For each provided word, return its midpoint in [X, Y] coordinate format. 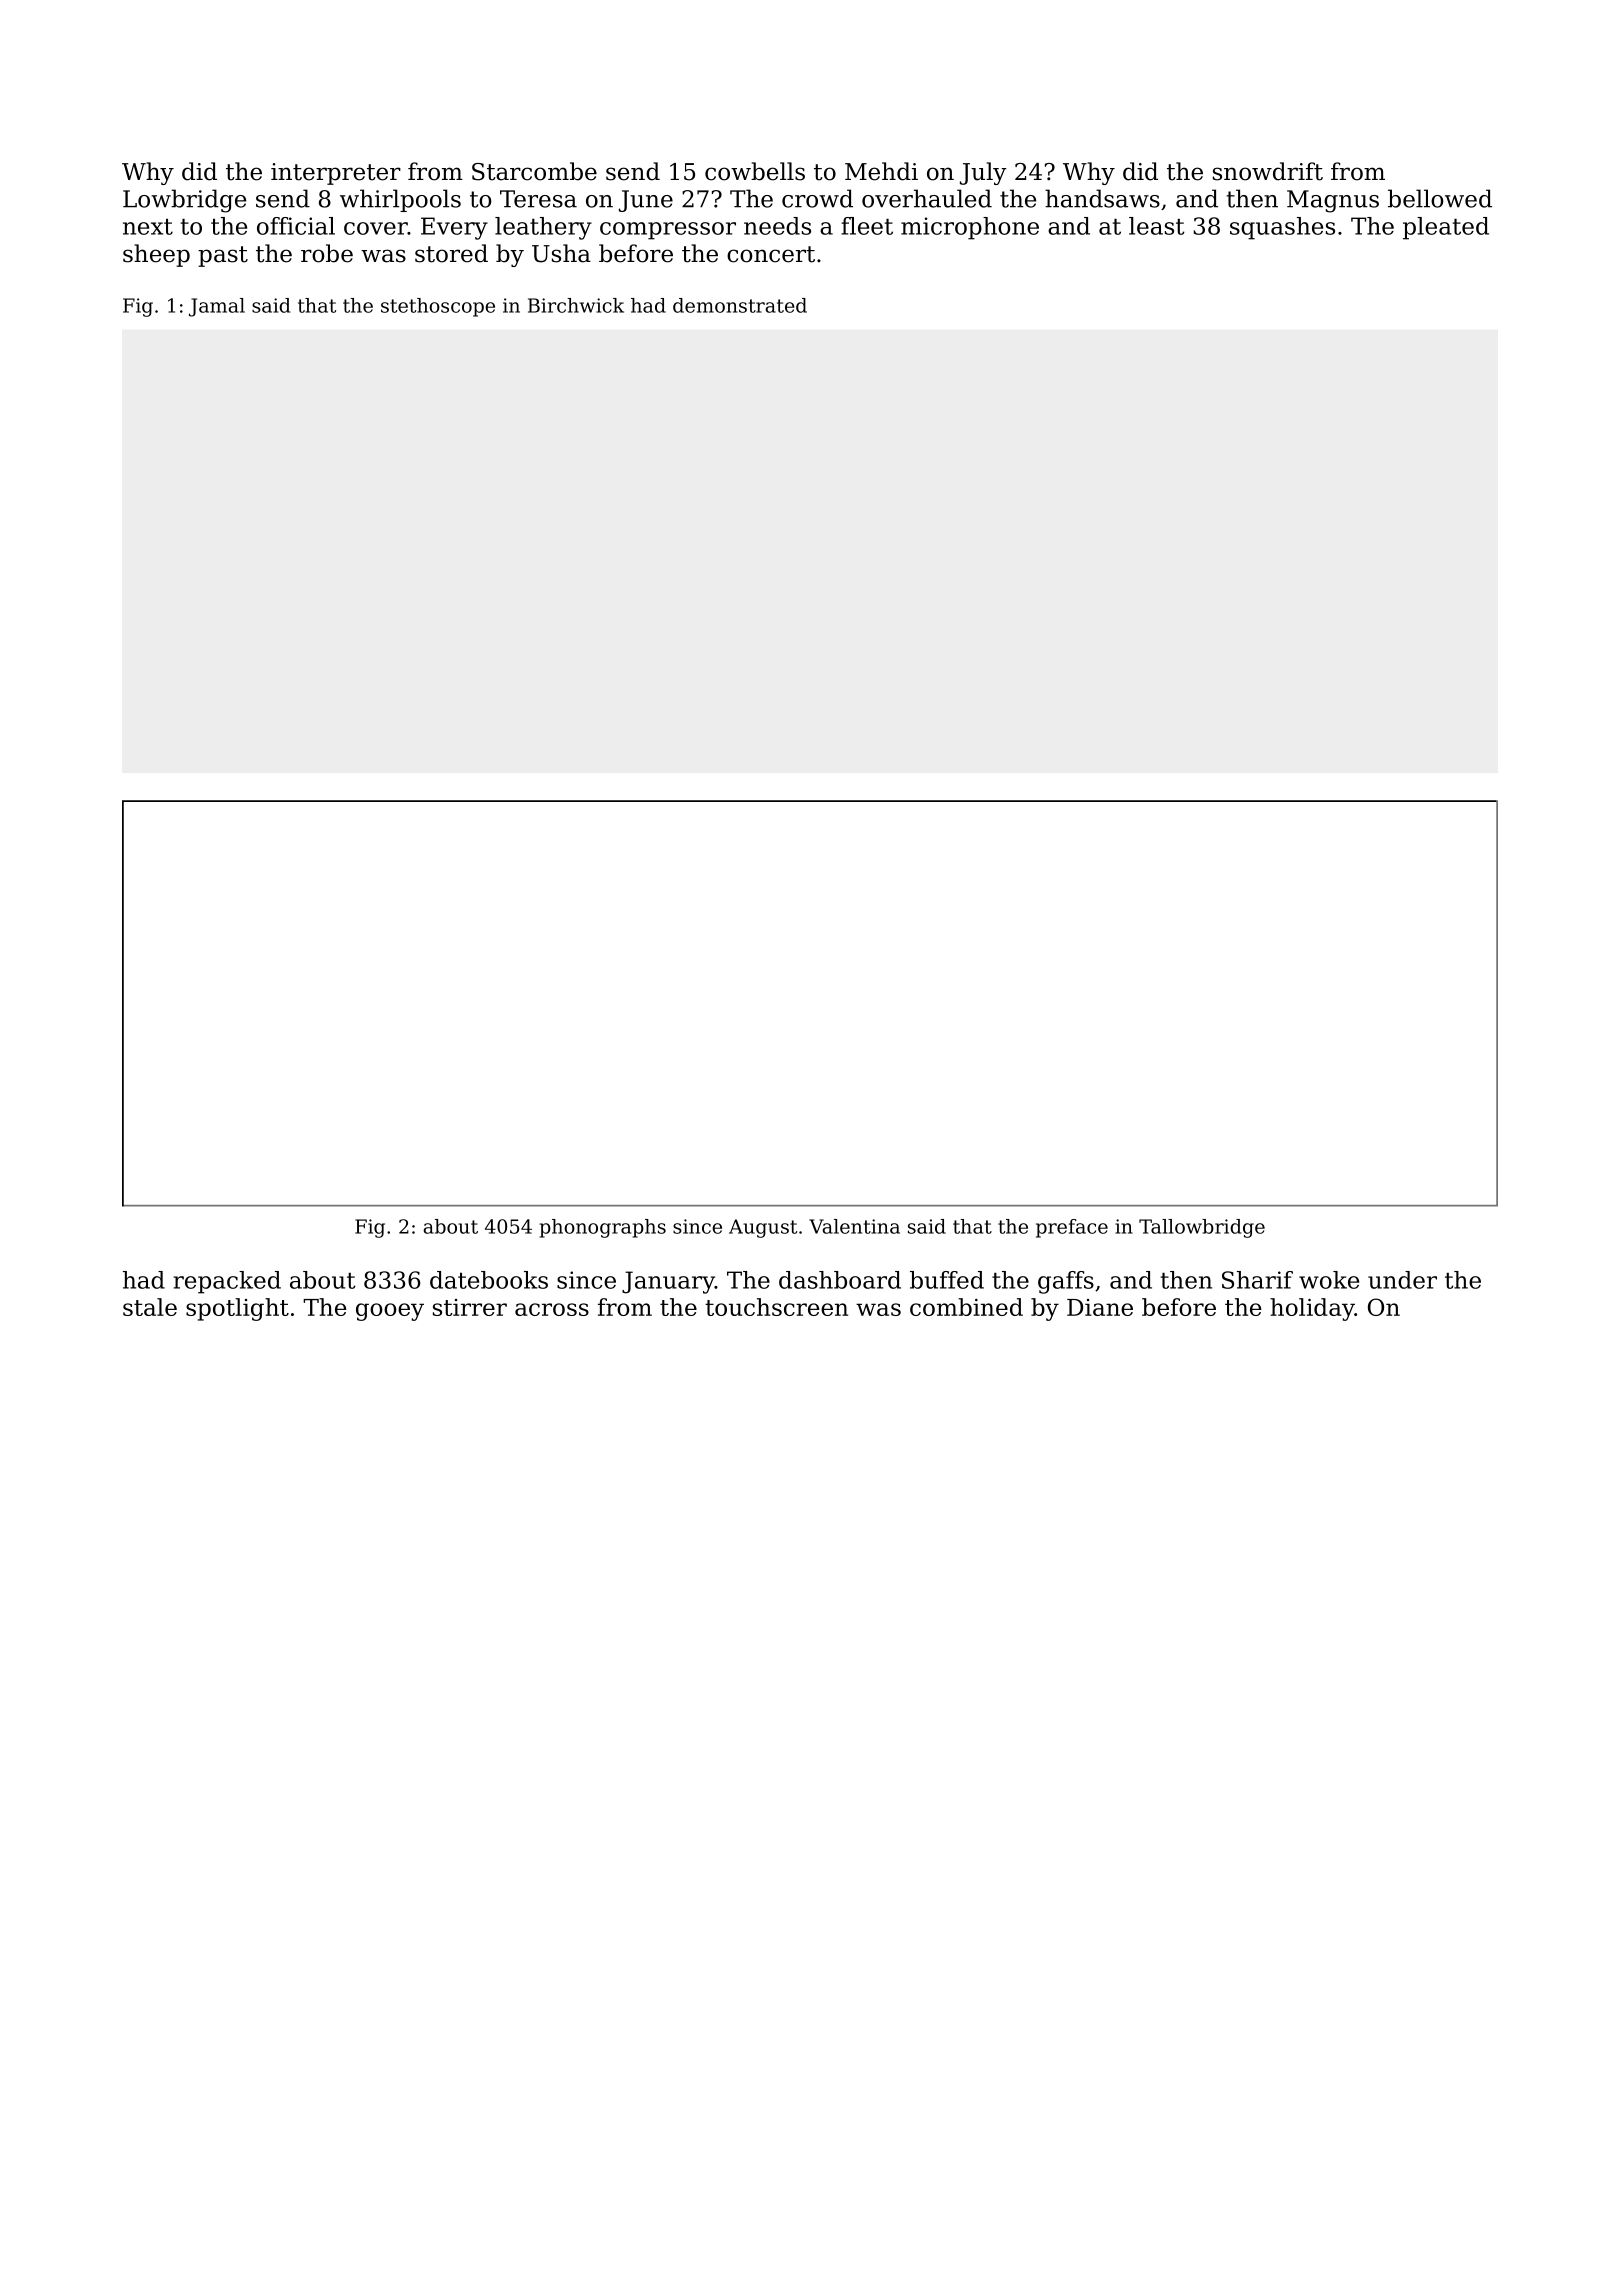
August [763, 1228]
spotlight [237, 1309]
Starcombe [534, 171]
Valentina [854, 1226]
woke [1329, 1280]
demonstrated [740, 305]
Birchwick [576, 305]
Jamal [217, 307]
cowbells [755, 171]
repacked [227, 1282]
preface [1072, 1228]
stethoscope [438, 307]
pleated [1446, 228]
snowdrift [1268, 171]
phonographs [603, 1228]
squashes [1282, 228]
